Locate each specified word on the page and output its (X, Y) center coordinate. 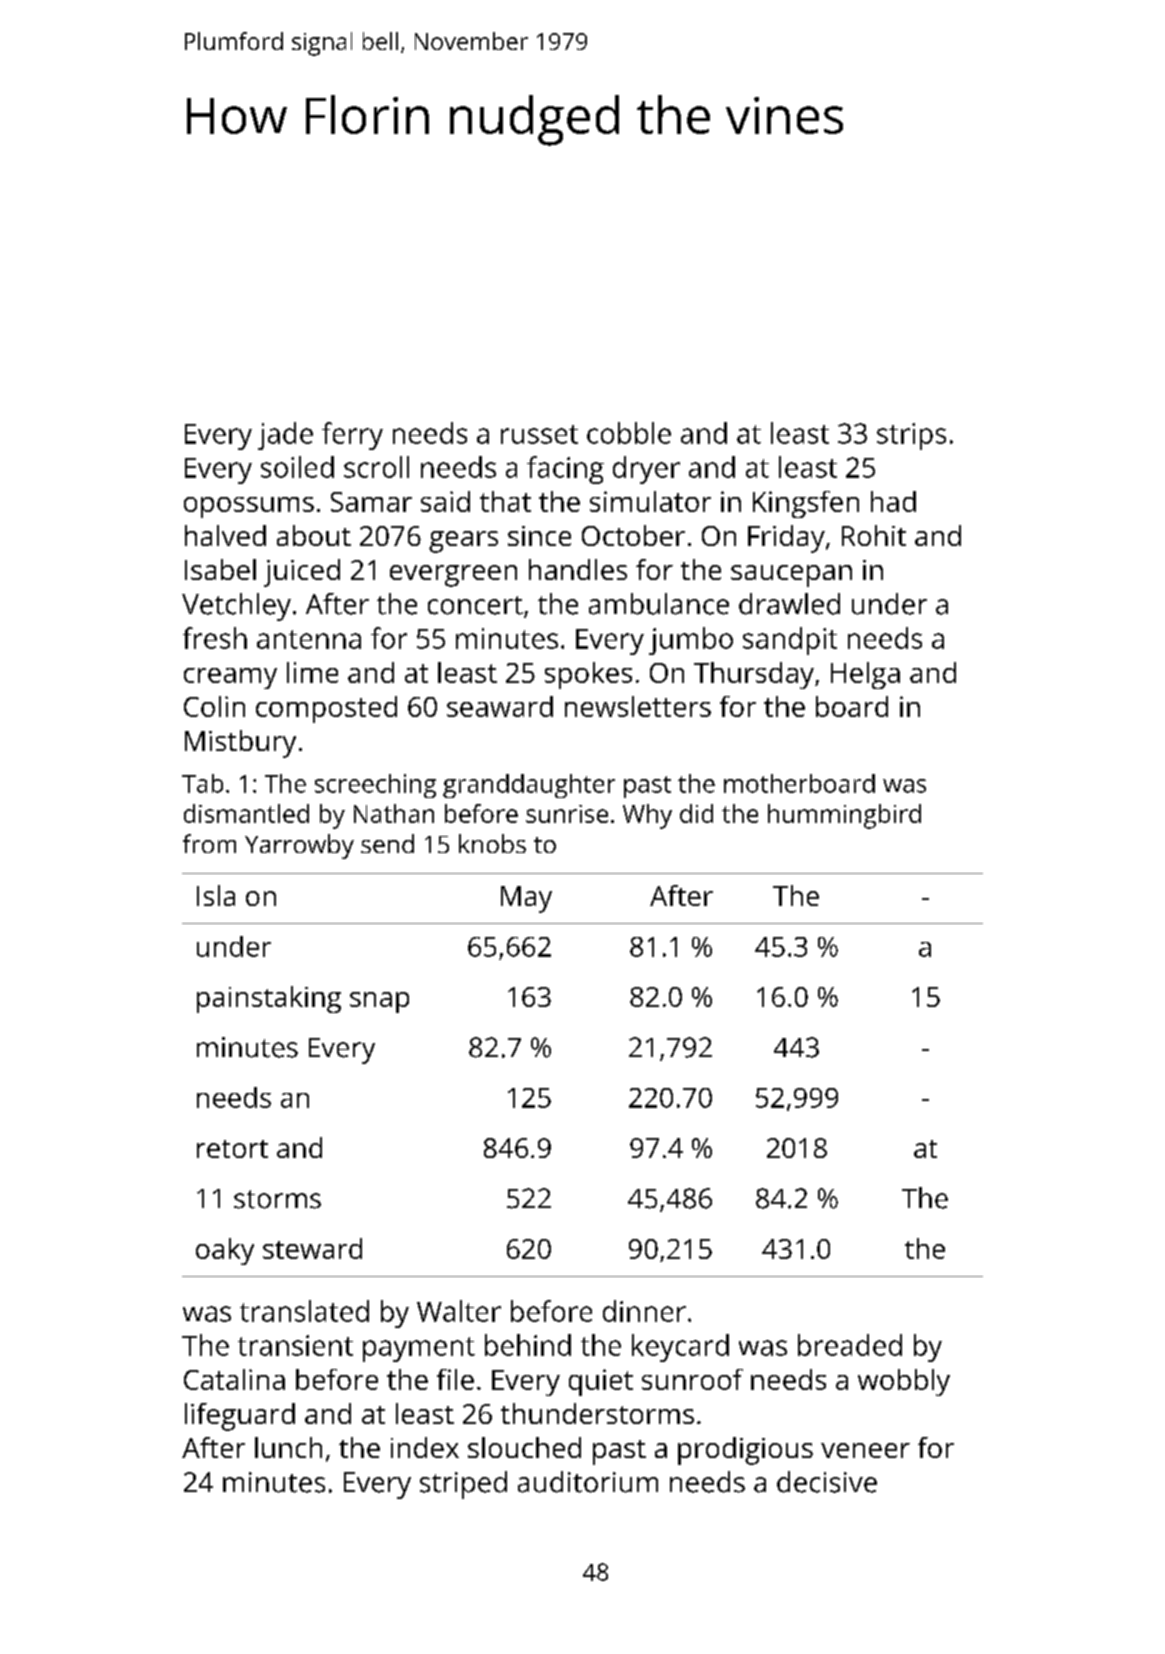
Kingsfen (806, 504)
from (209, 843)
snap (379, 1002)
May (526, 899)
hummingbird (844, 816)
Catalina (234, 1379)
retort (232, 1149)
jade (285, 436)
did (696, 813)
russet (539, 434)
